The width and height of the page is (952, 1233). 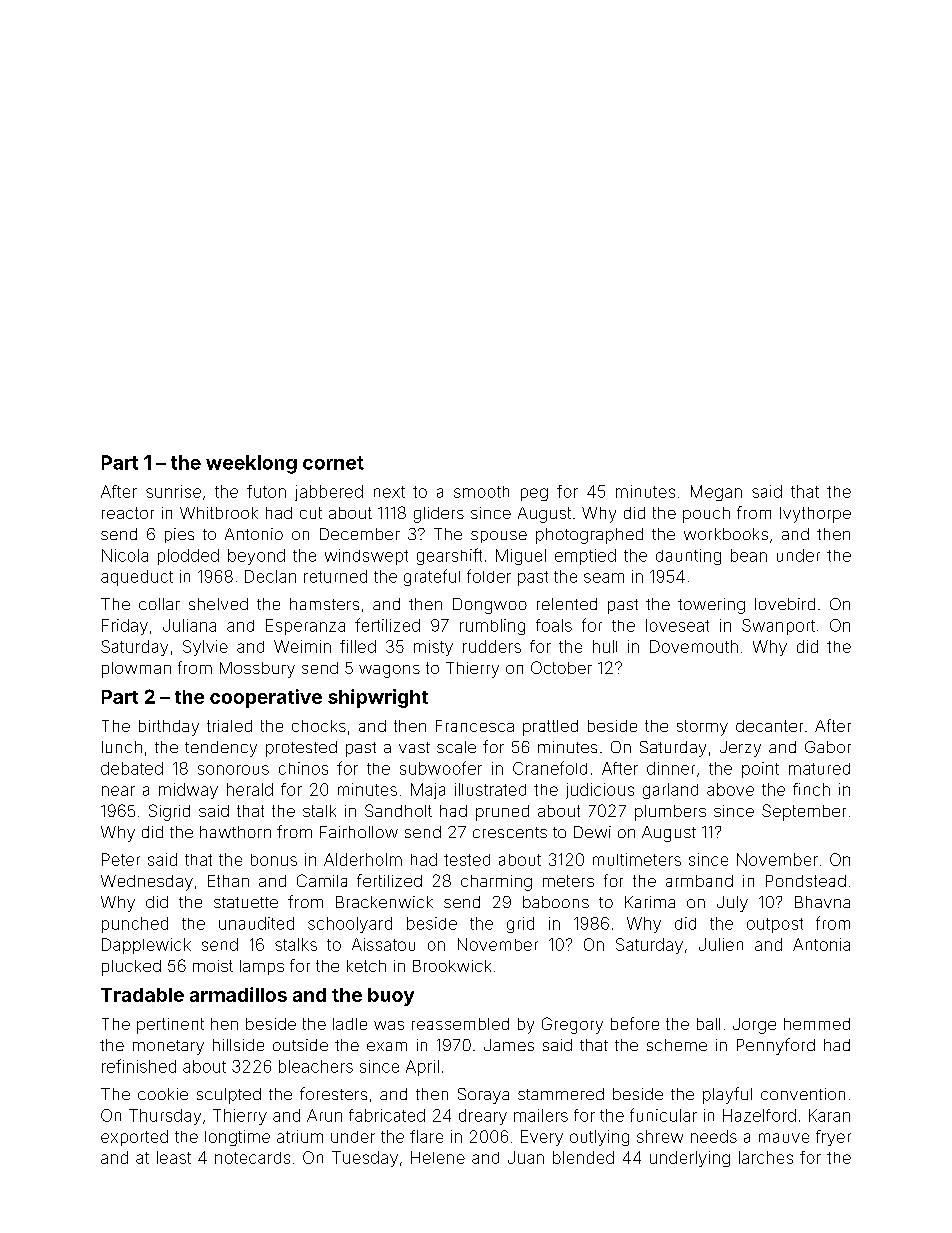 What do you see at coordinates (483, 1096) in the page?
I see `Soraya` at bounding box center [483, 1096].
